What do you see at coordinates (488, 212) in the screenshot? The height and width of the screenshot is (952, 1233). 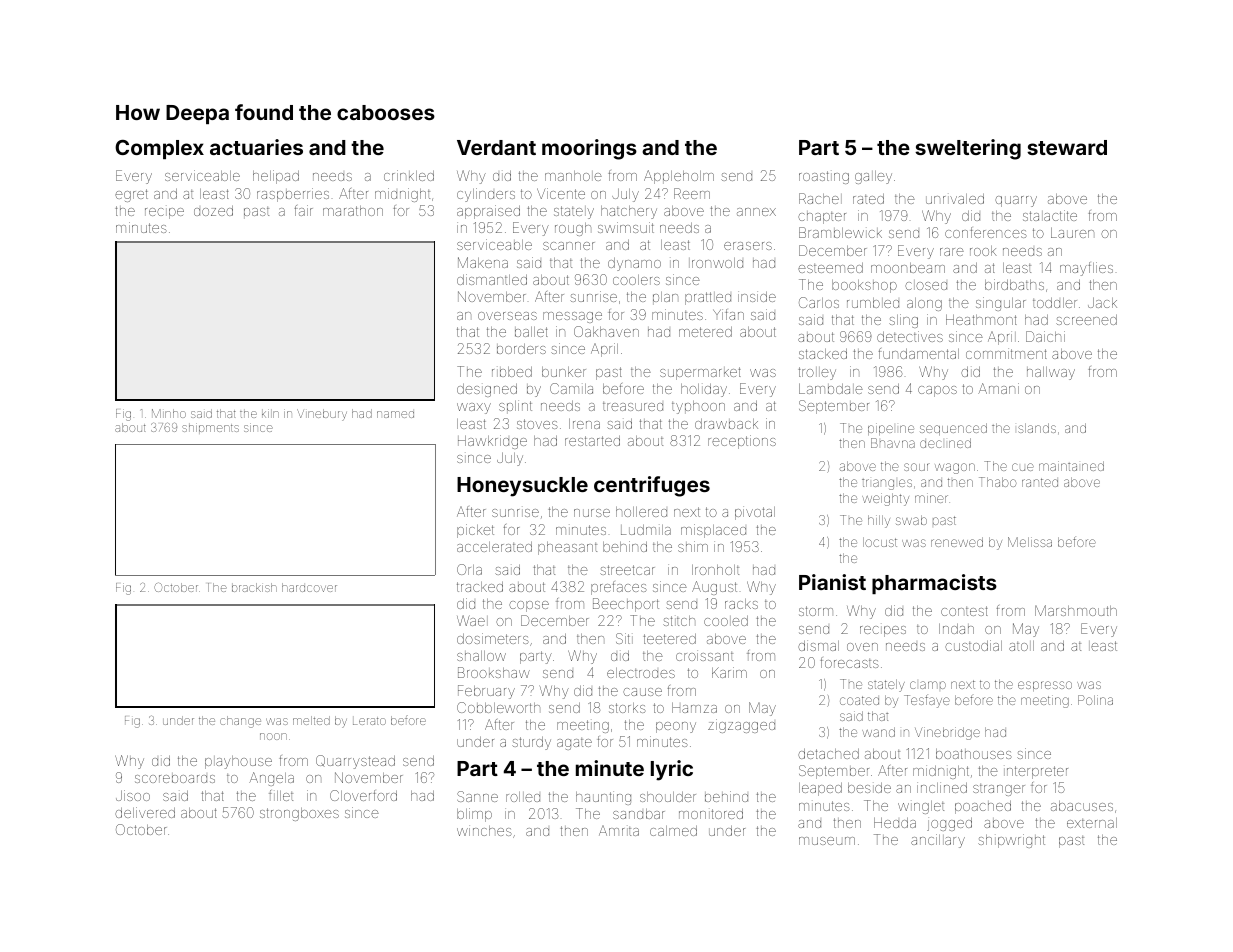 I see `appraised` at bounding box center [488, 212].
